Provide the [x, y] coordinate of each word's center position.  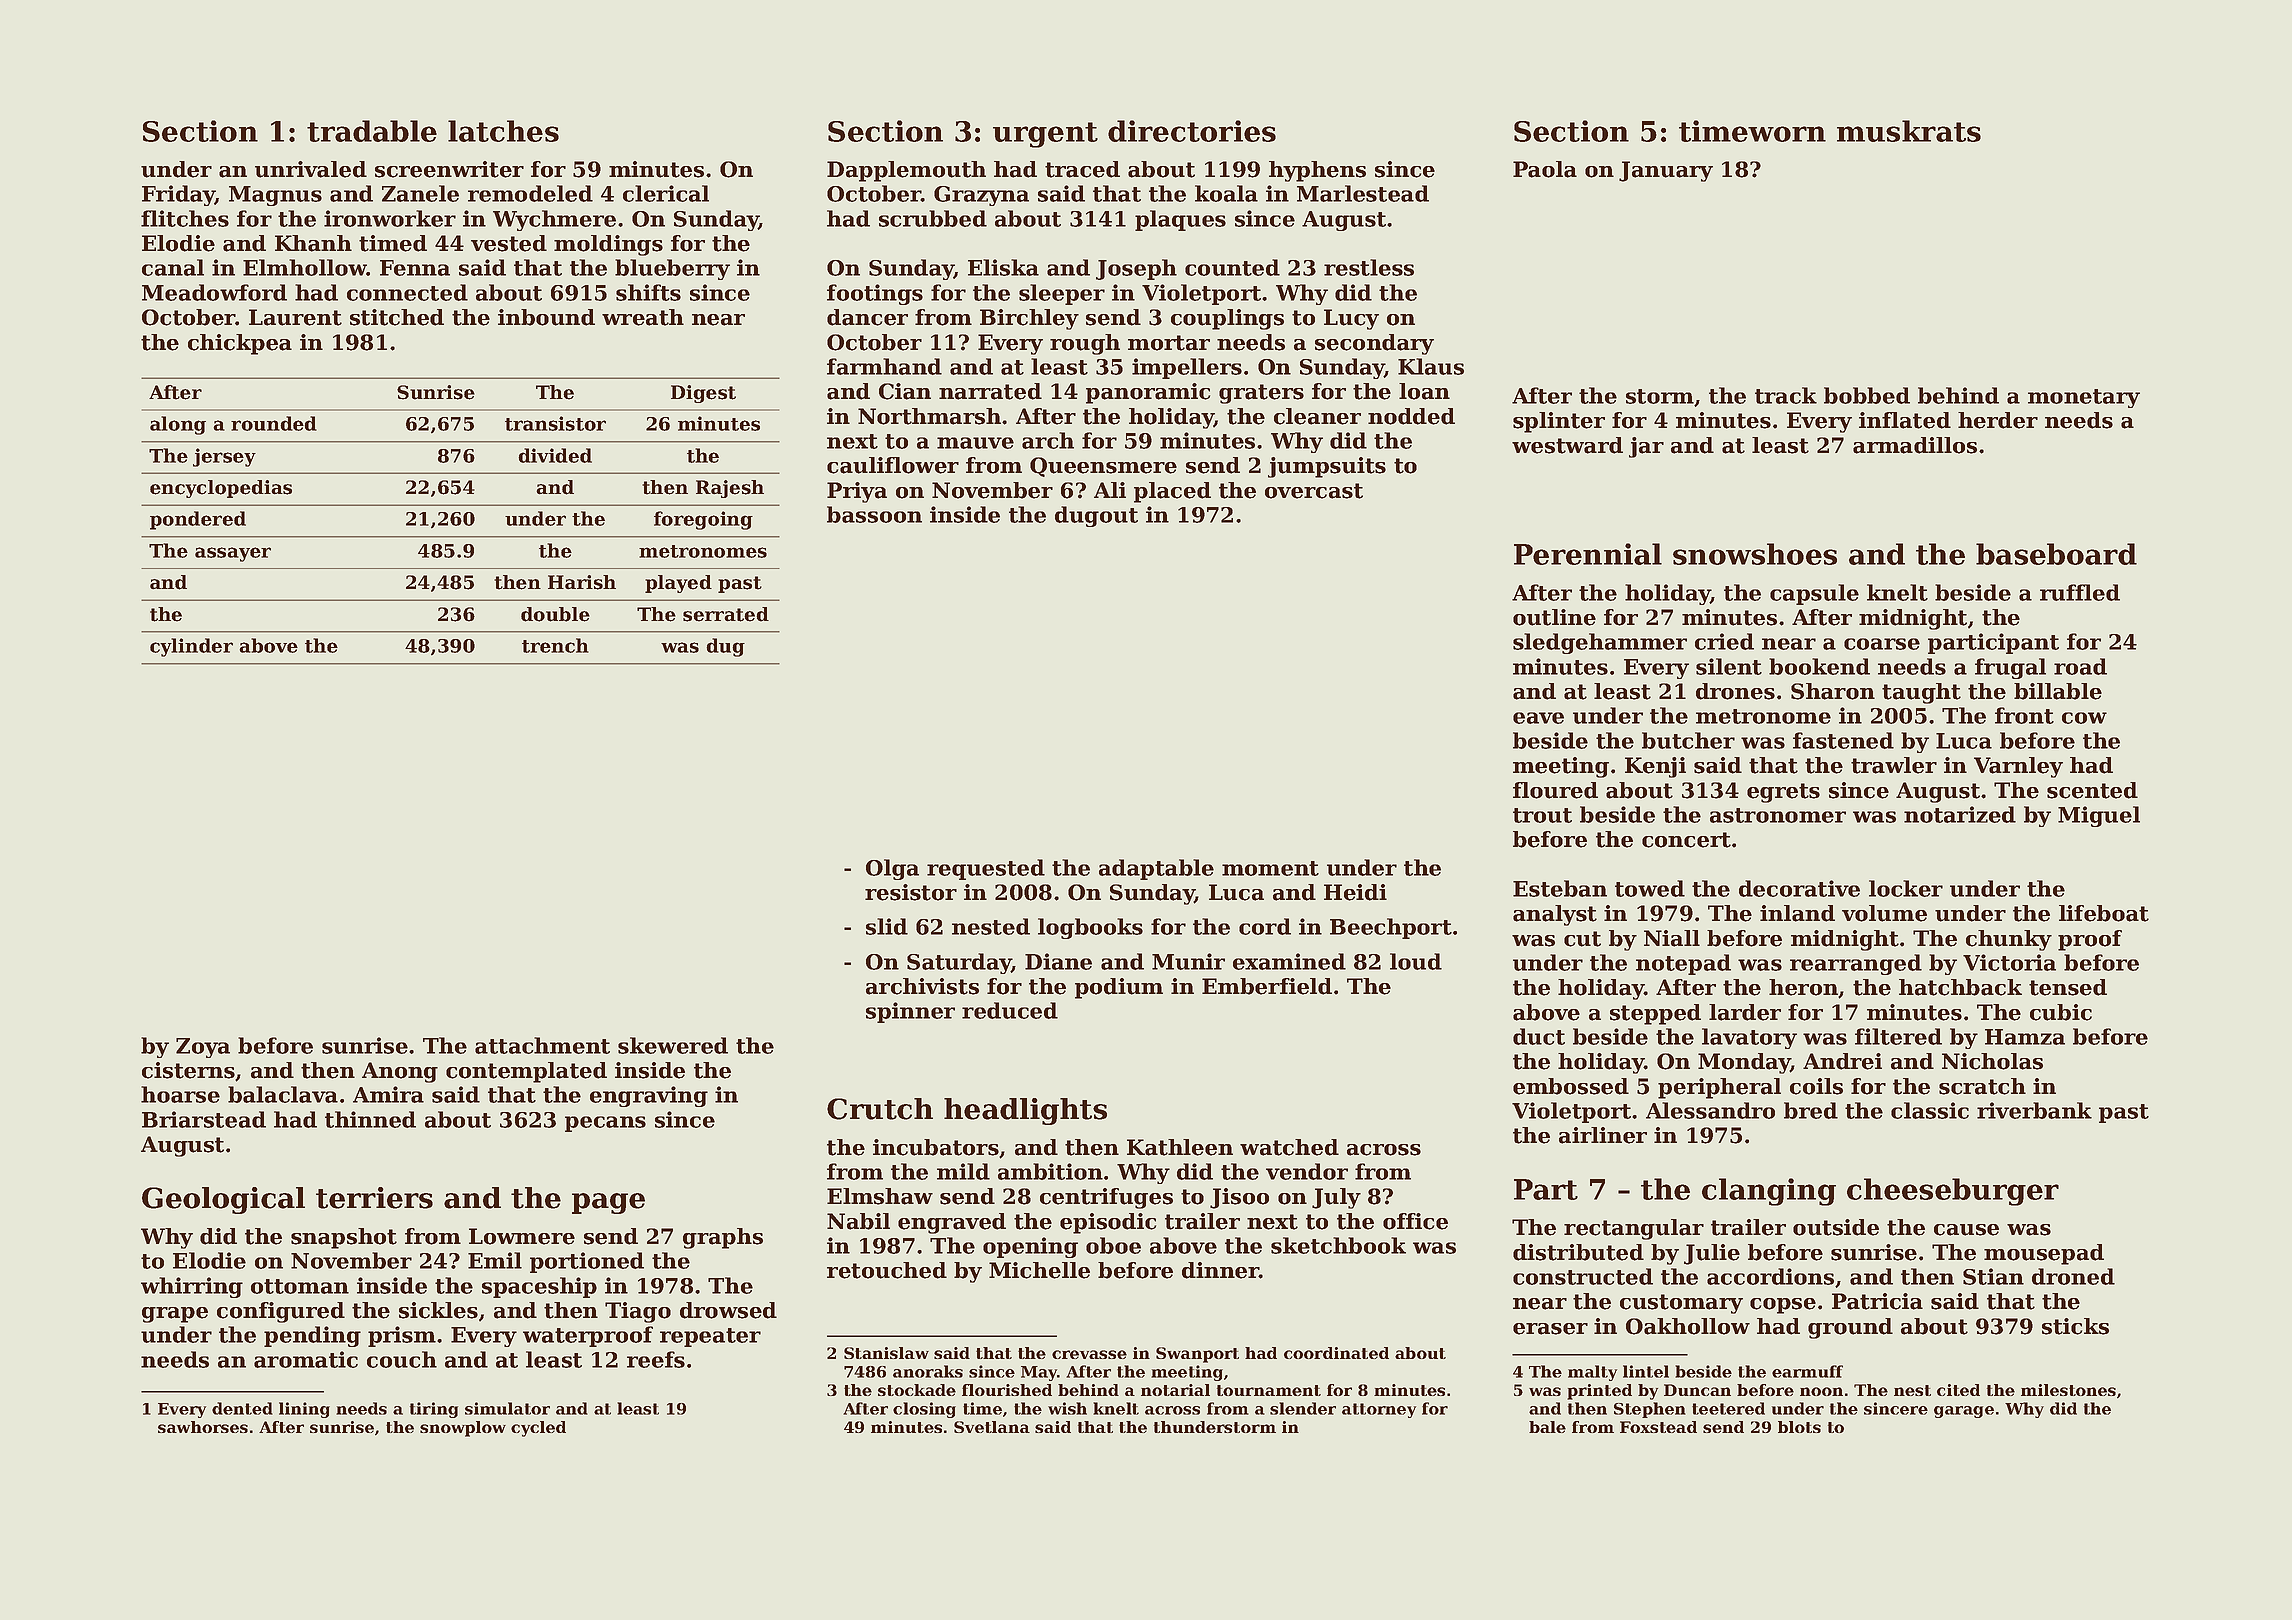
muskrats [1909, 131]
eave [1538, 718]
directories [1192, 131]
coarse [1882, 644]
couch [402, 1359]
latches [503, 131]
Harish [582, 582]
